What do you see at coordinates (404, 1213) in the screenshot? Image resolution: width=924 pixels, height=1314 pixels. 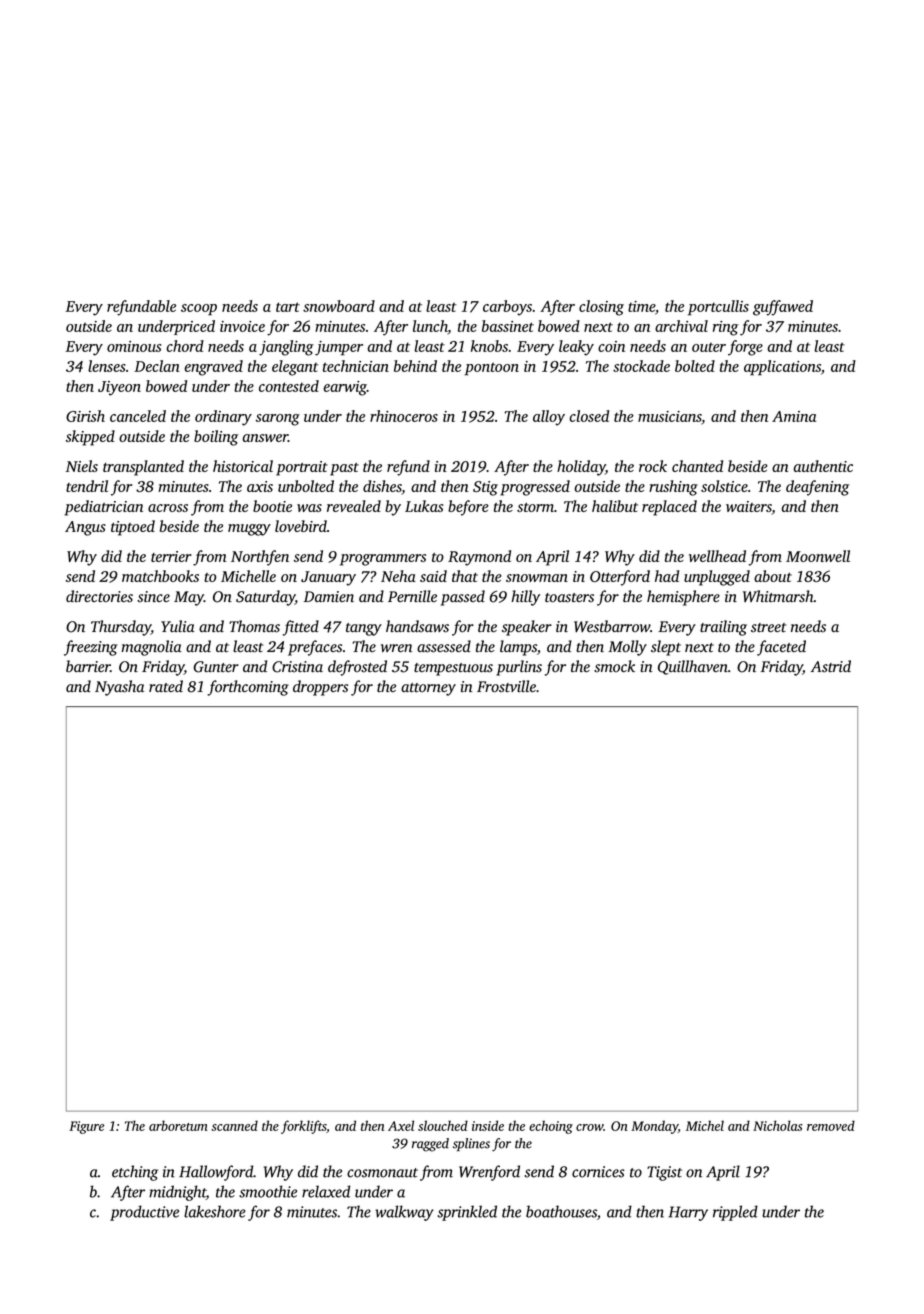 I see `walkway` at bounding box center [404, 1213].
